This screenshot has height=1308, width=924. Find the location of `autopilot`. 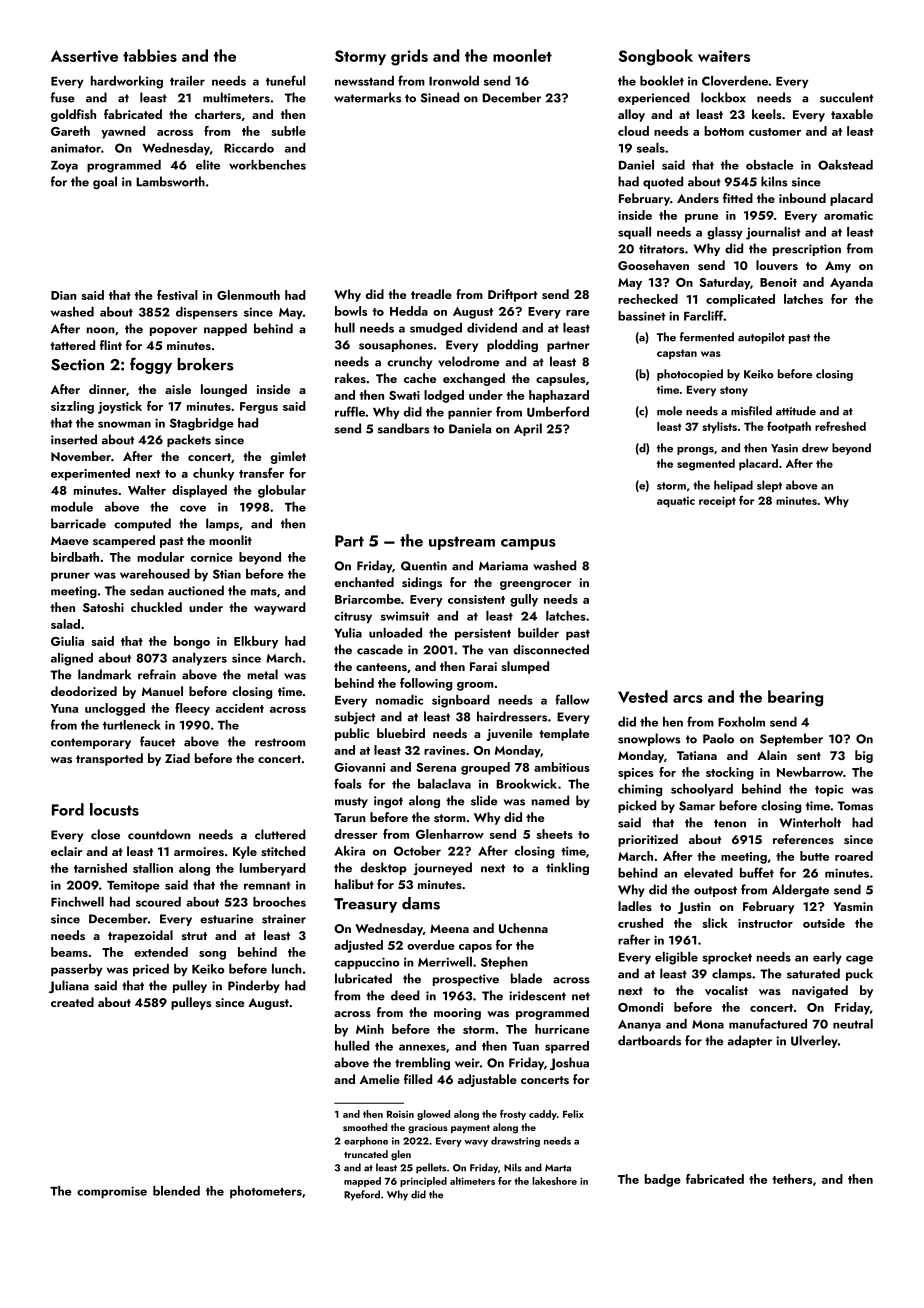

autopilot is located at coordinates (761, 338).
